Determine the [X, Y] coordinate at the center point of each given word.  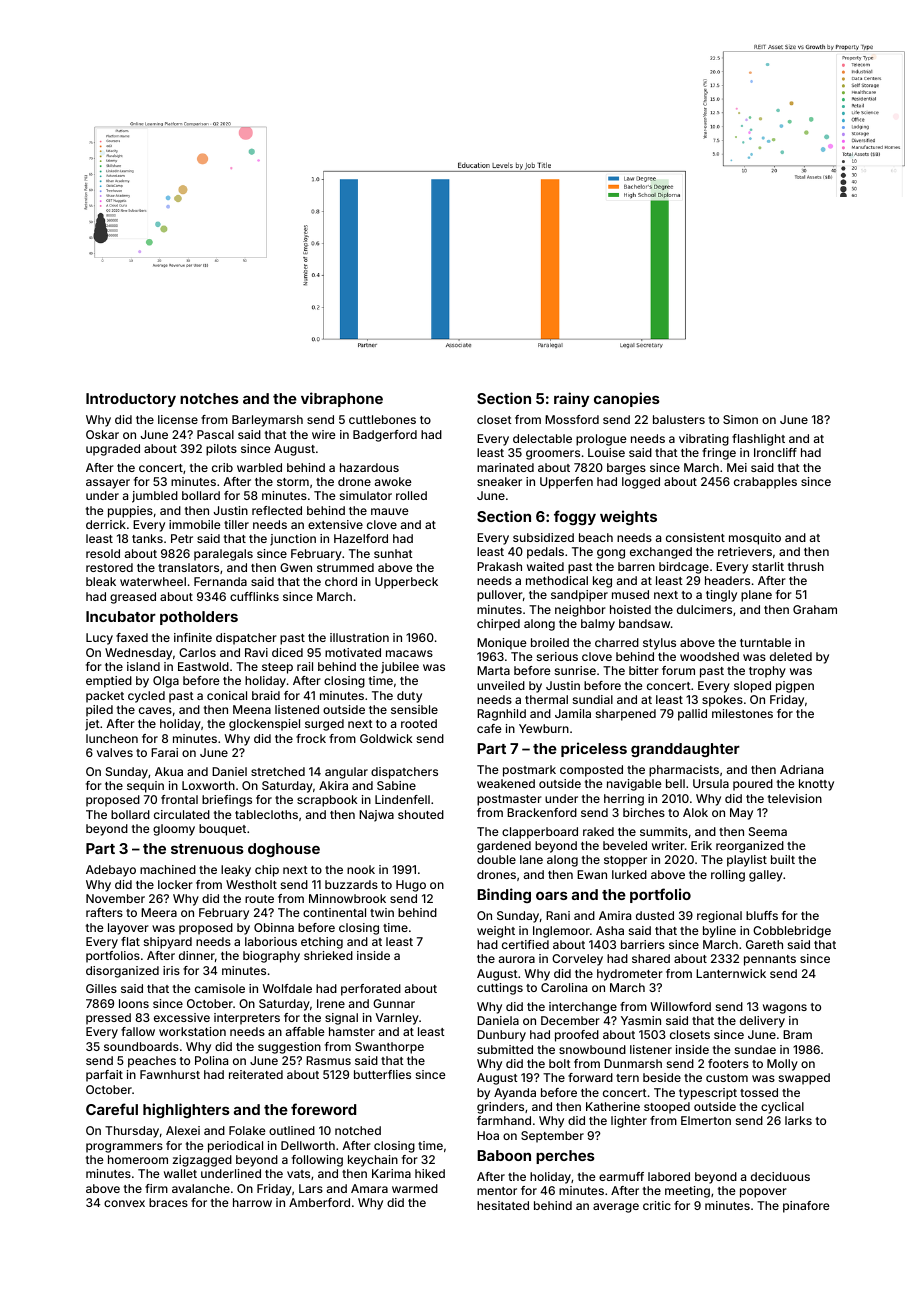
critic [657, 1205]
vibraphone [342, 399]
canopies [627, 399]
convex [124, 1203]
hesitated [503, 1205]
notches [209, 398]
